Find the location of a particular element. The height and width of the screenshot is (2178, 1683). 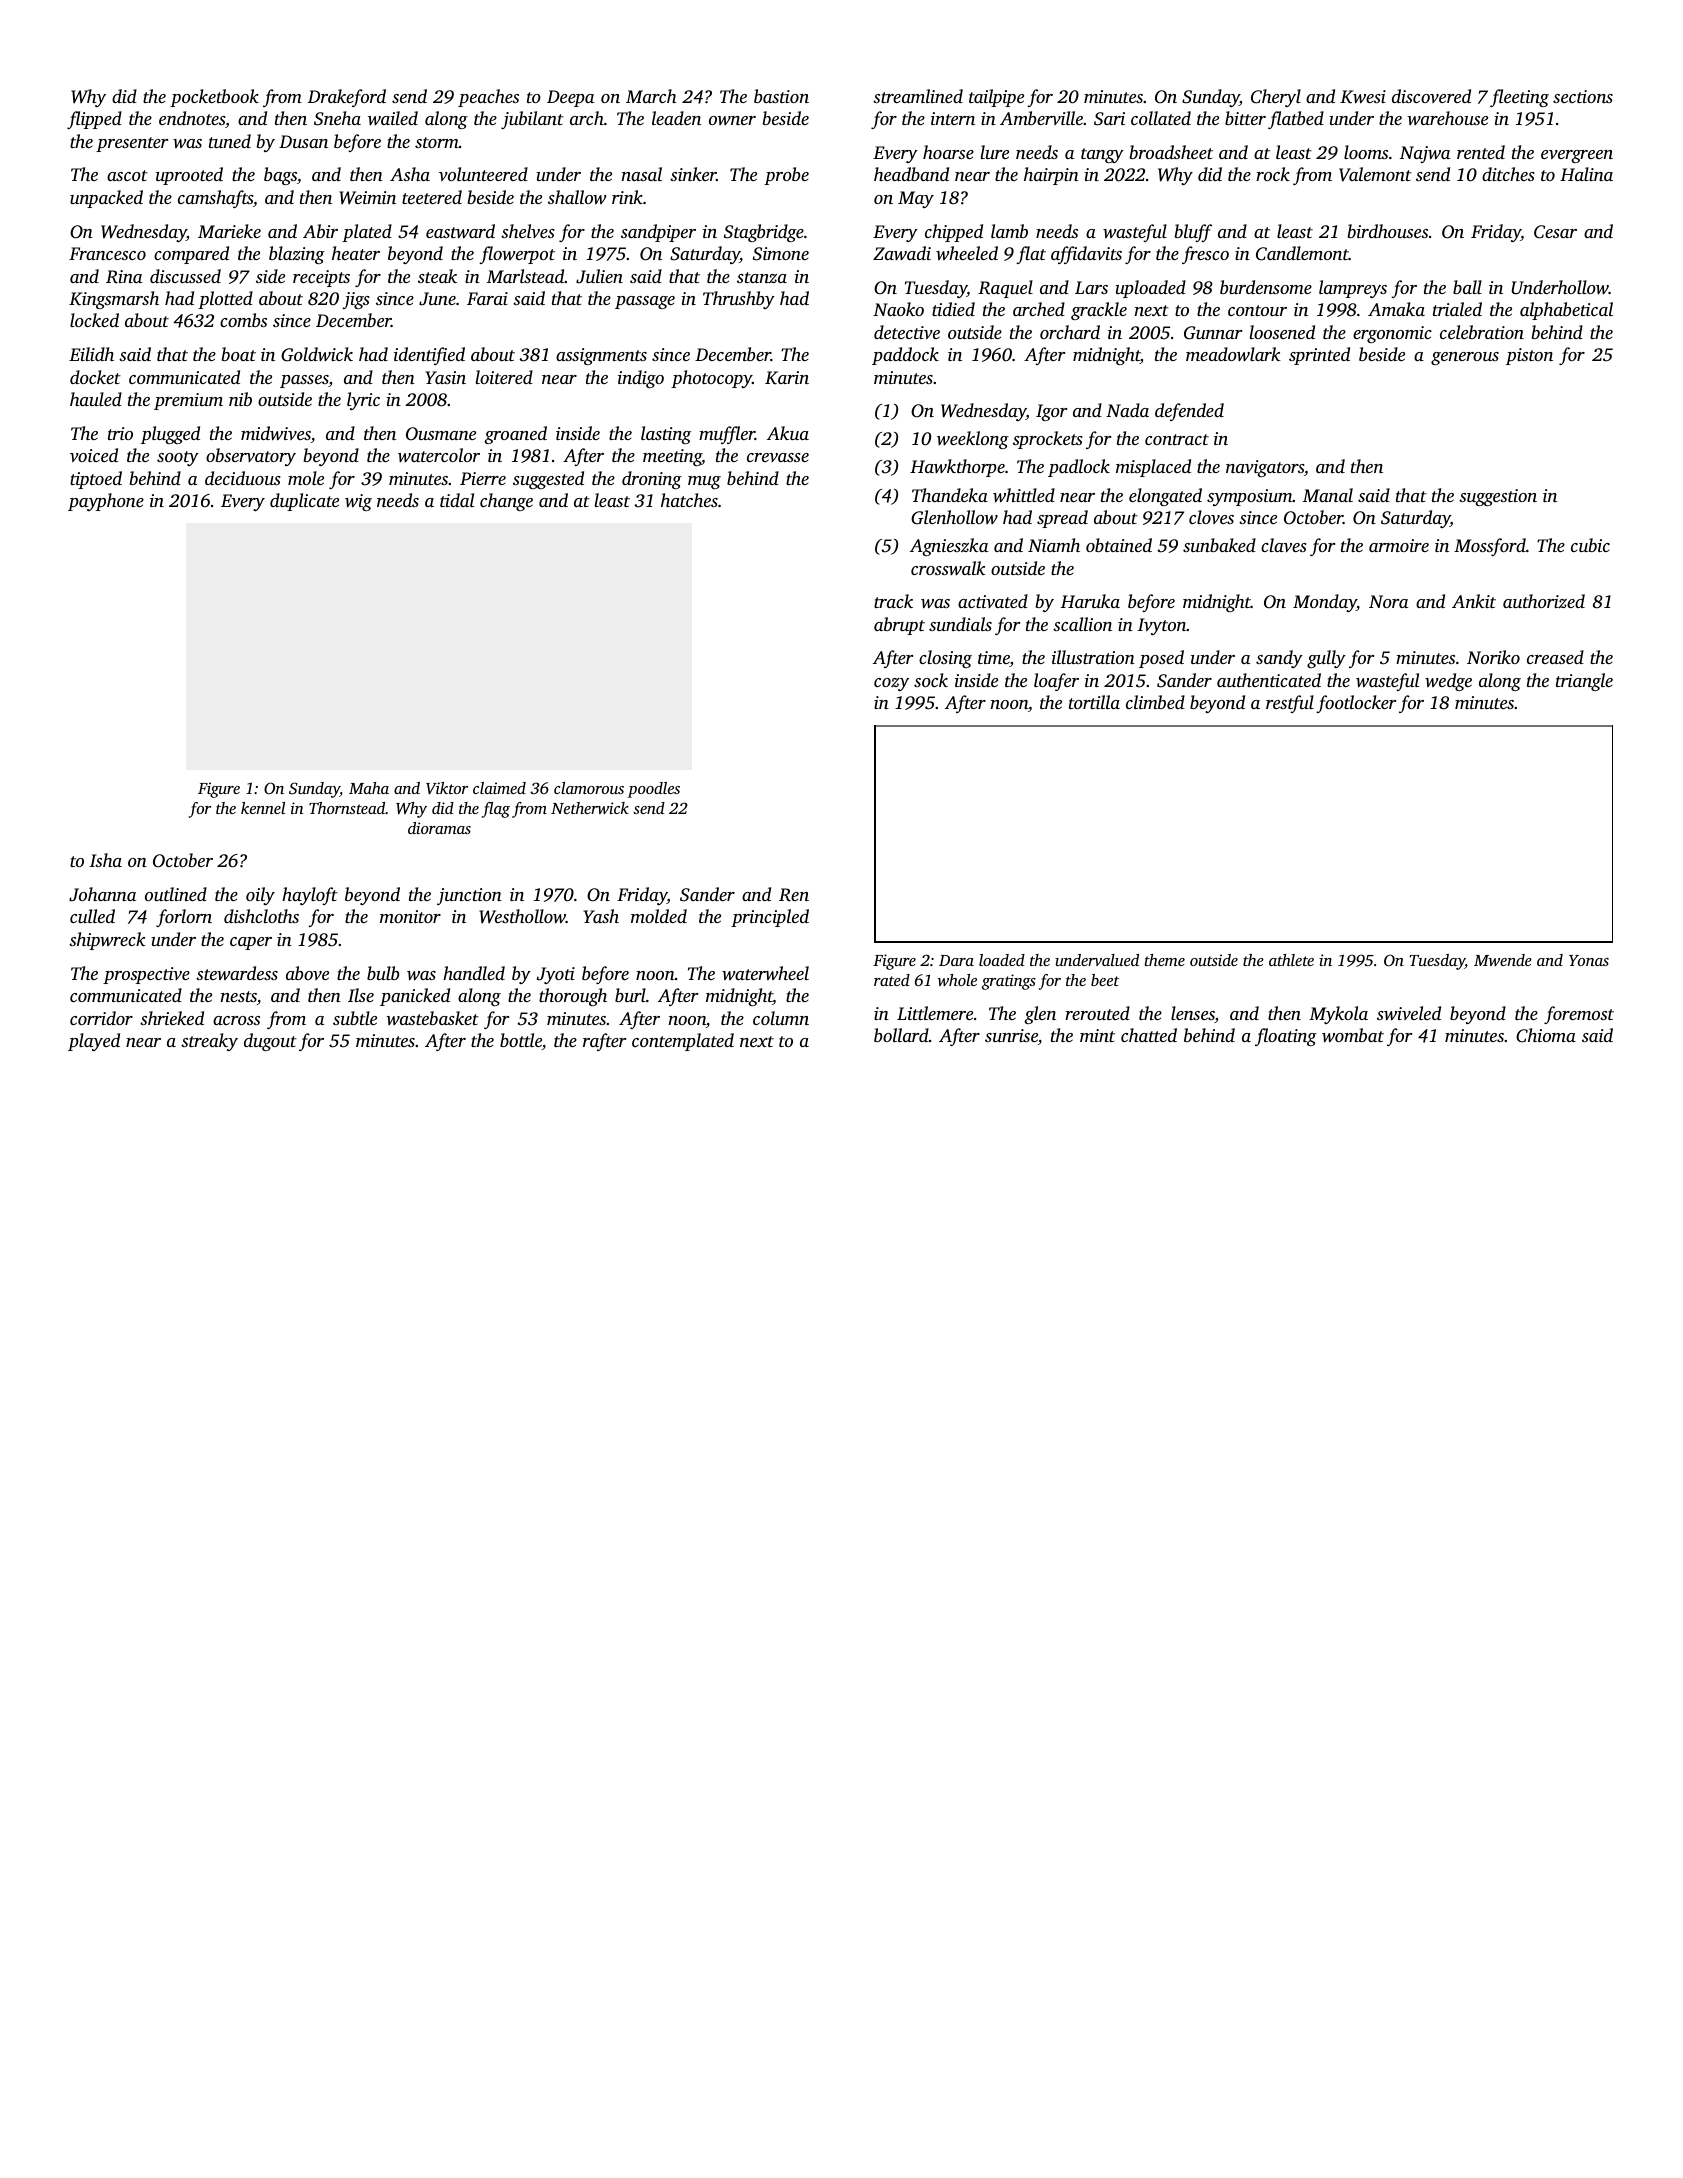

footlocker is located at coordinates (1356, 704).
